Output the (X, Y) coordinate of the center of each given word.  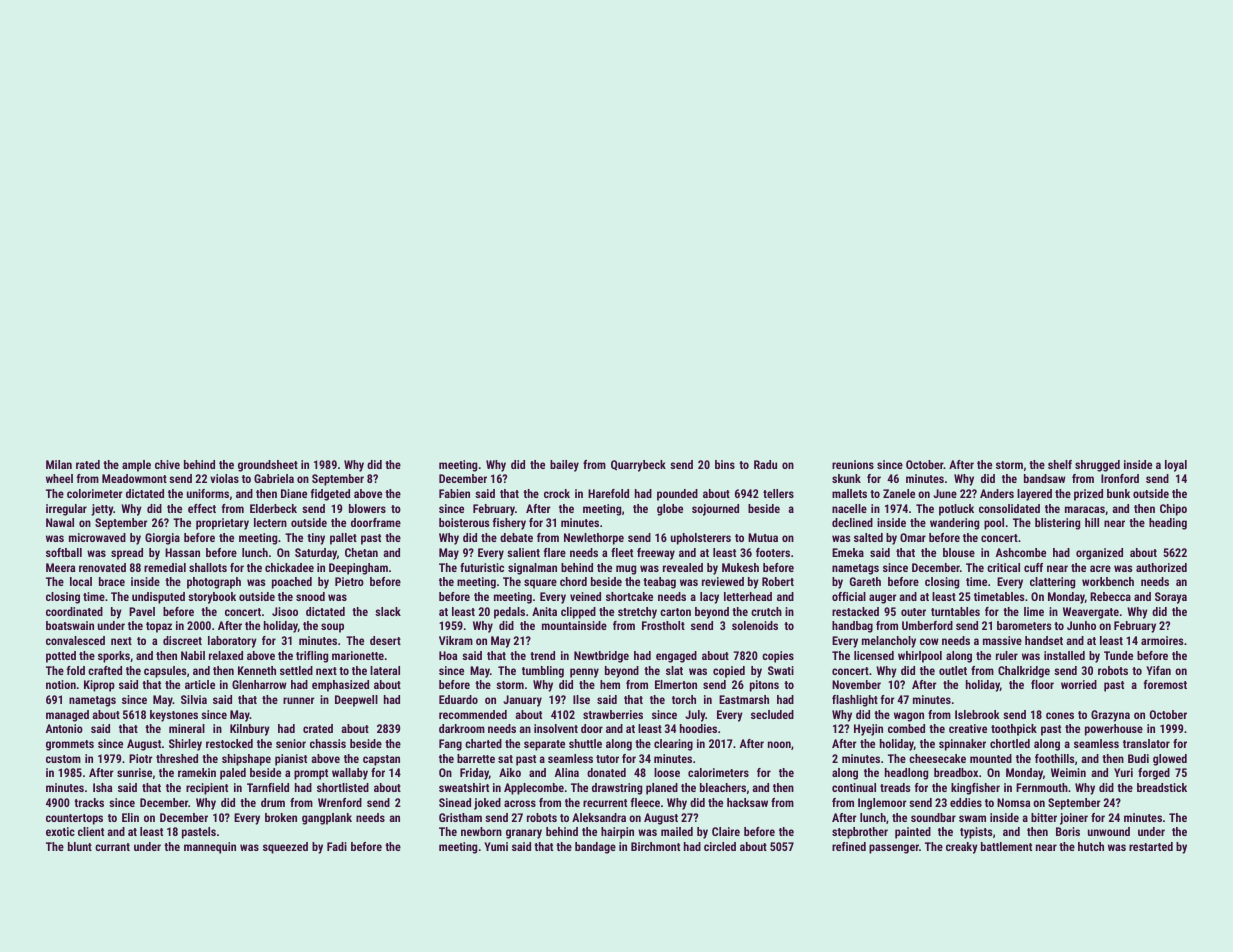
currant (112, 847)
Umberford (927, 625)
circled (720, 846)
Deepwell (356, 701)
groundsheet (268, 466)
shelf (1060, 464)
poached (292, 583)
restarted (1151, 846)
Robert (778, 581)
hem (610, 684)
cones (1060, 715)
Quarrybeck (638, 466)
